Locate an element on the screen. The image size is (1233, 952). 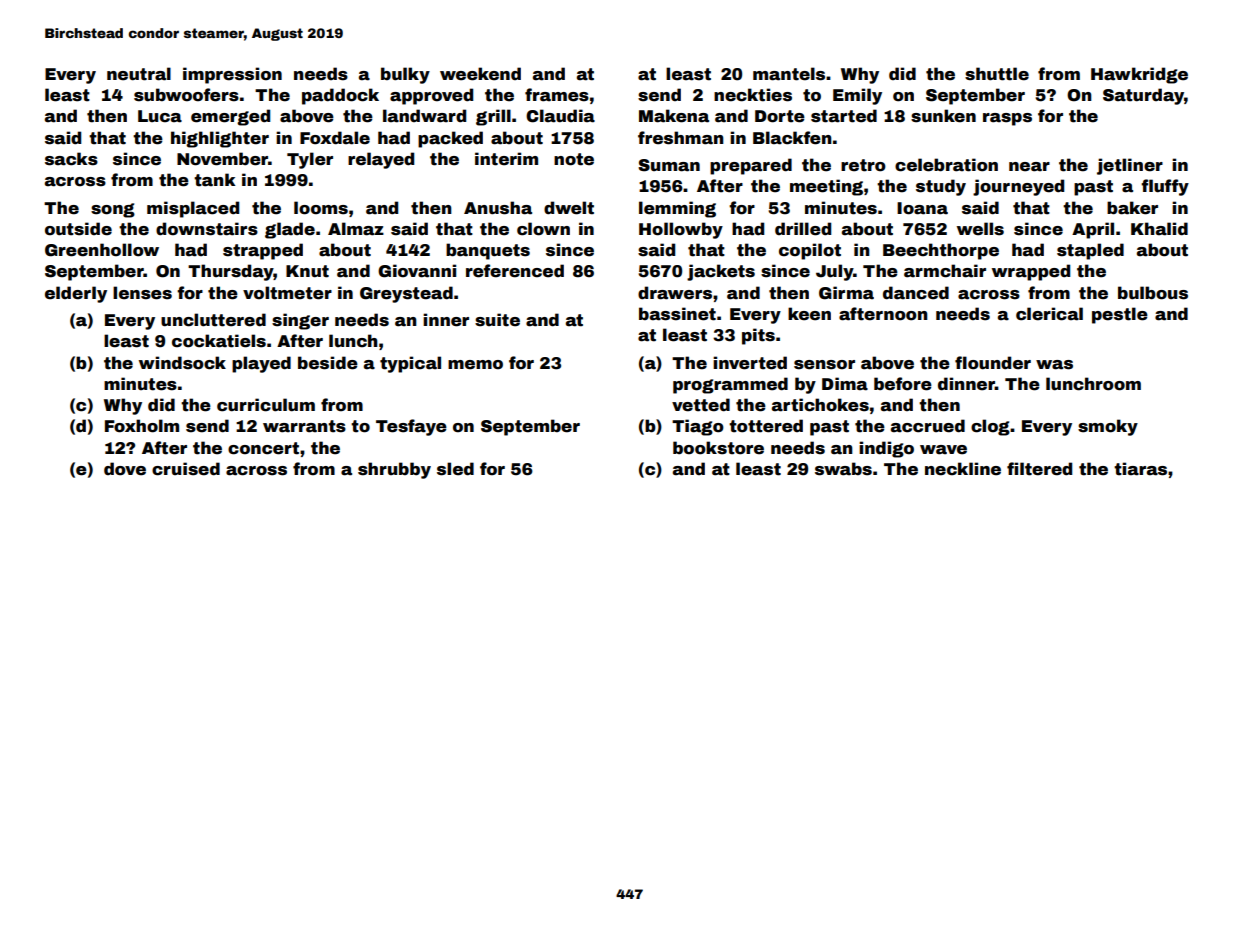
Hawkridge is located at coordinates (1139, 75).
